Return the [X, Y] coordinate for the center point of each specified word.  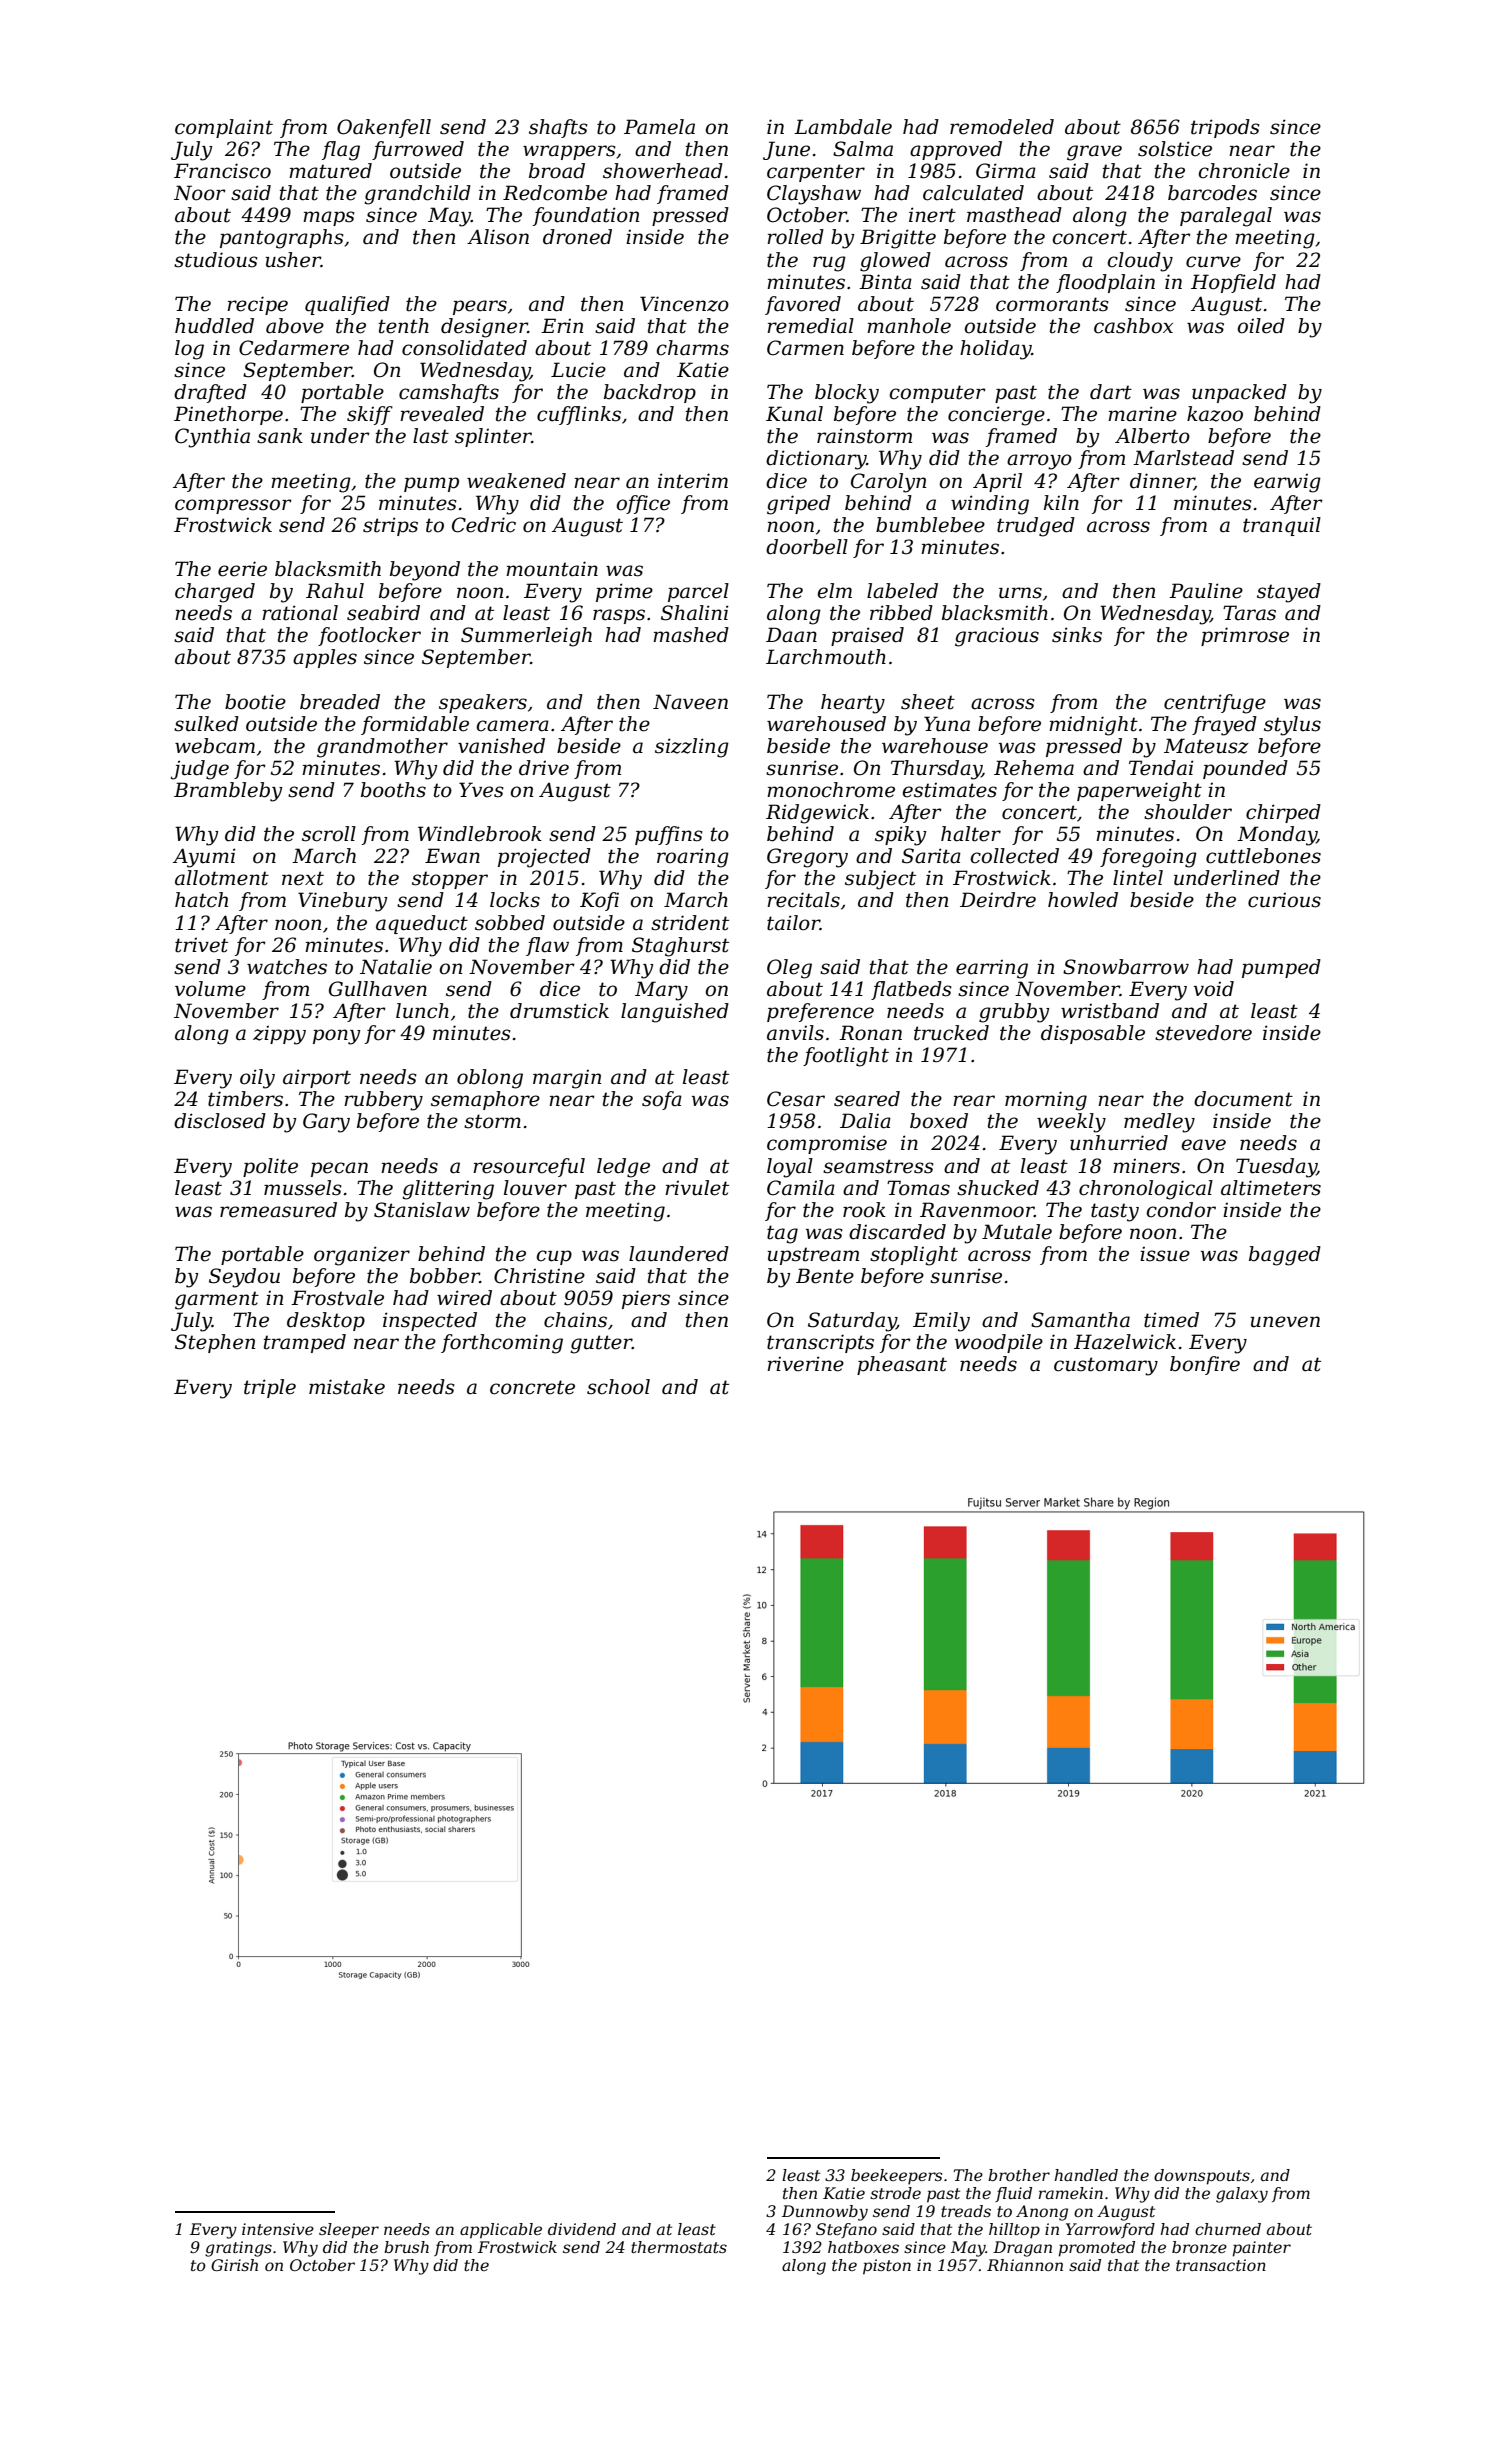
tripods [1225, 128]
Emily [941, 1322]
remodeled [1002, 127]
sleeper [349, 2231]
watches [287, 967]
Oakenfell [384, 128]
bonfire [1205, 1365]
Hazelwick [1125, 1342]
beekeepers [896, 2177]
